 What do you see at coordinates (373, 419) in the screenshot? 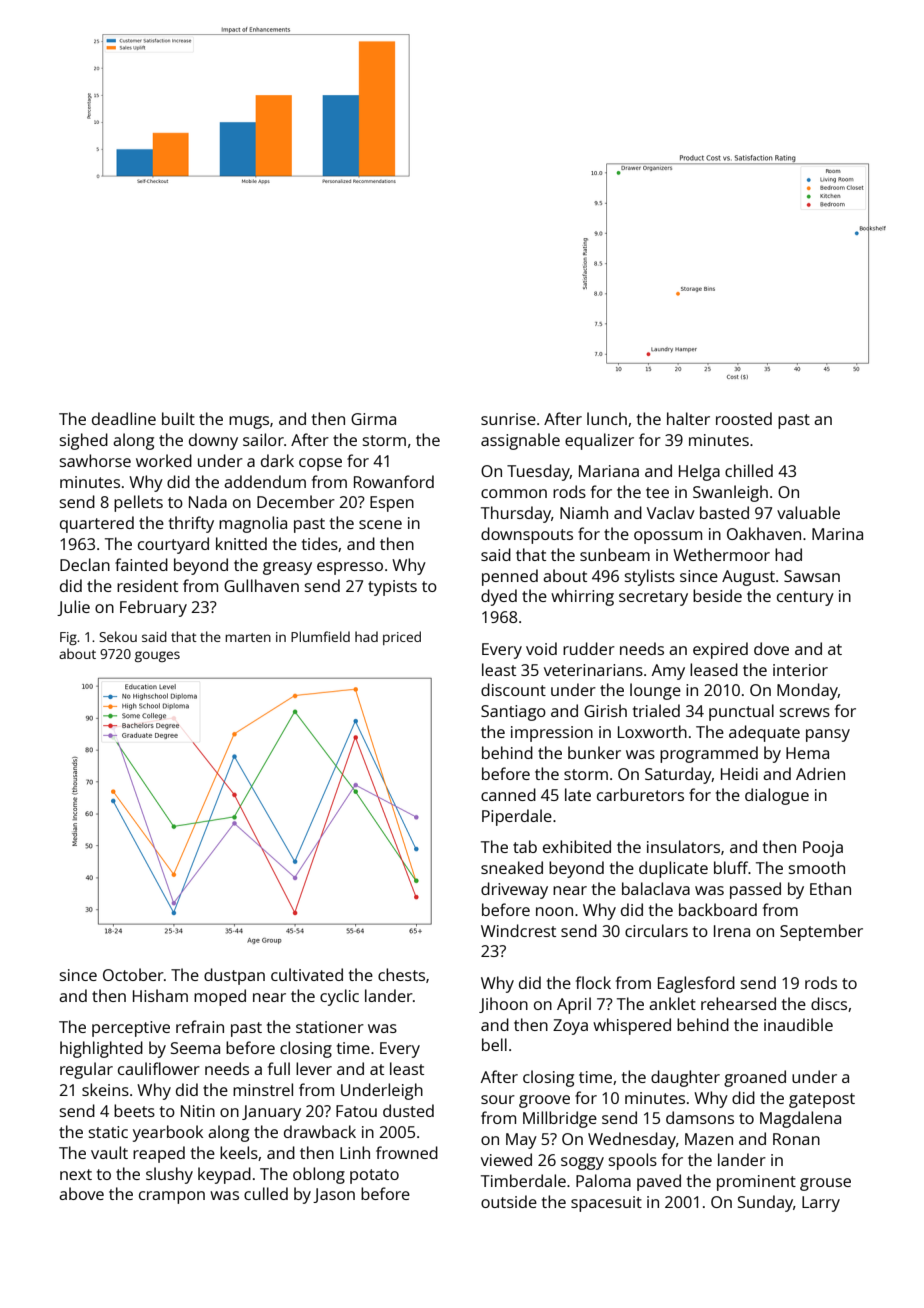
I see `Girma` at bounding box center [373, 419].
